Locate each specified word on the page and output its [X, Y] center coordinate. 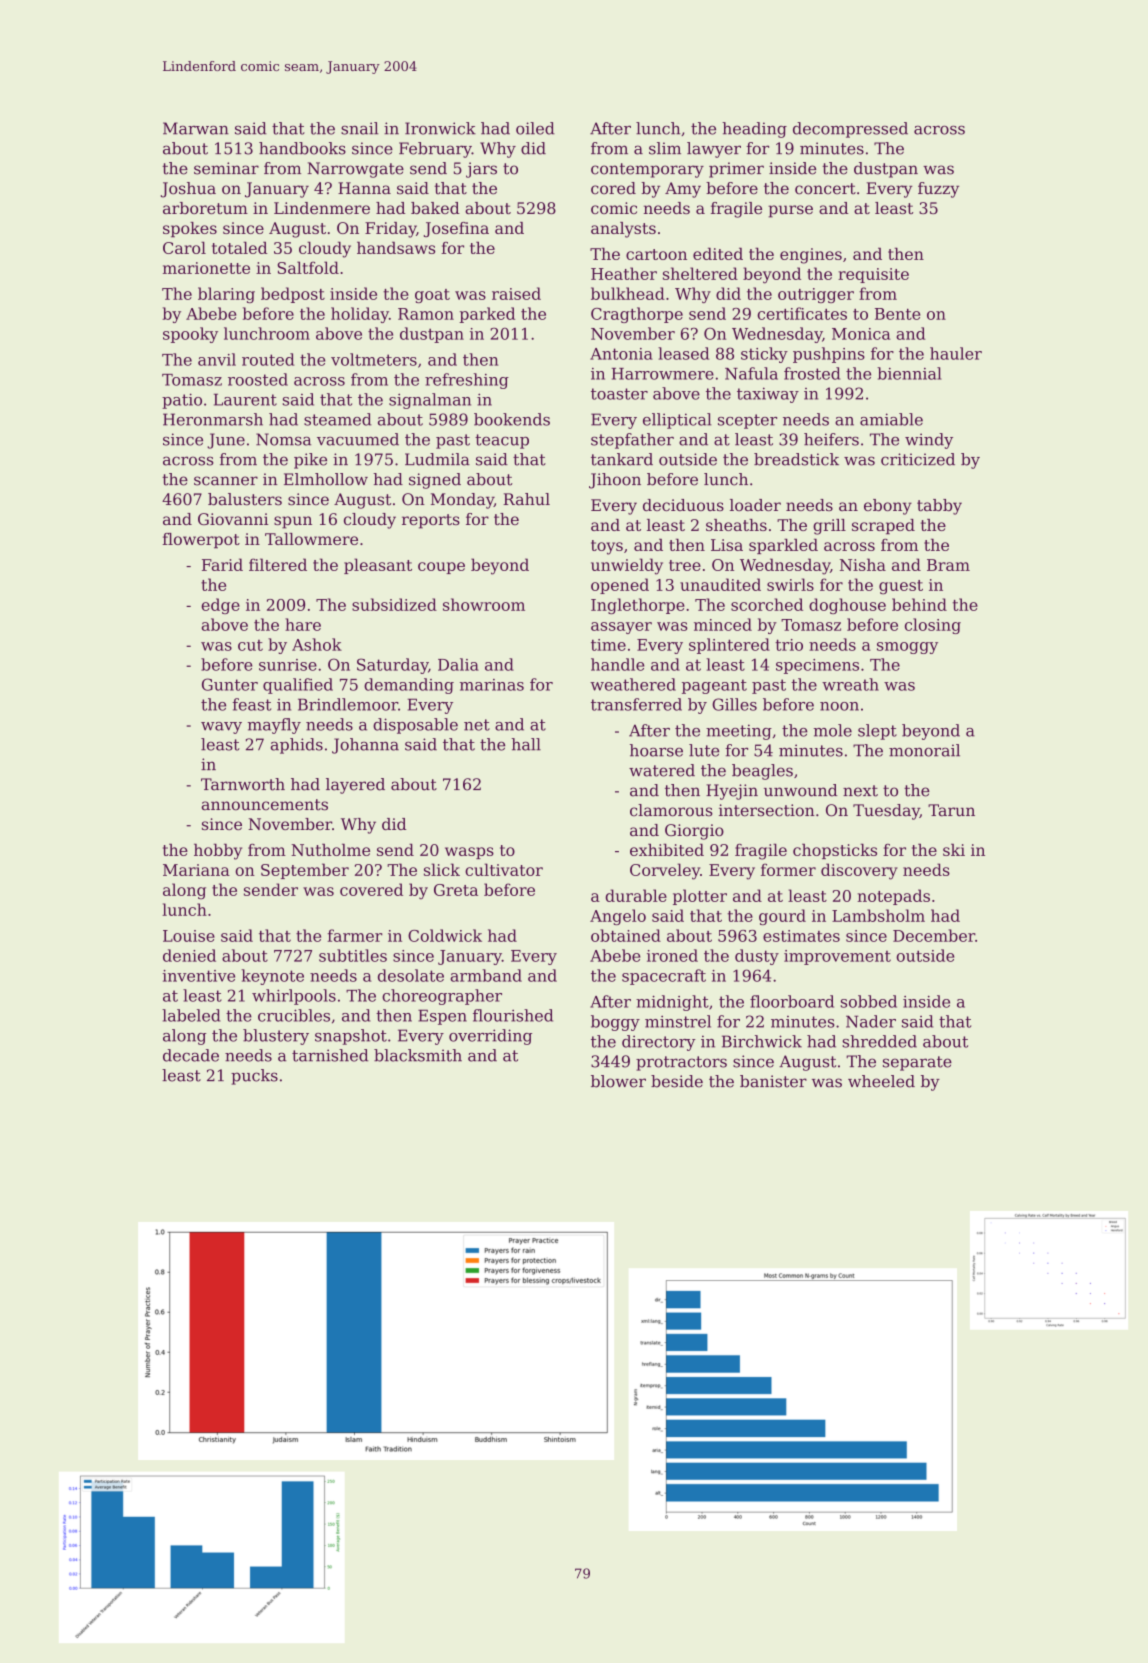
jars [481, 170]
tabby [939, 507]
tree [685, 565]
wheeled [881, 1081]
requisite [873, 275]
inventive [199, 976]
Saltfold [308, 267]
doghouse [847, 606]
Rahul [526, 499]
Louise [189, 936]
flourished [513, 1015]
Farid [222, 564]
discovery [859, 871]
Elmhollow [326, 479]
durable [636, 895]
